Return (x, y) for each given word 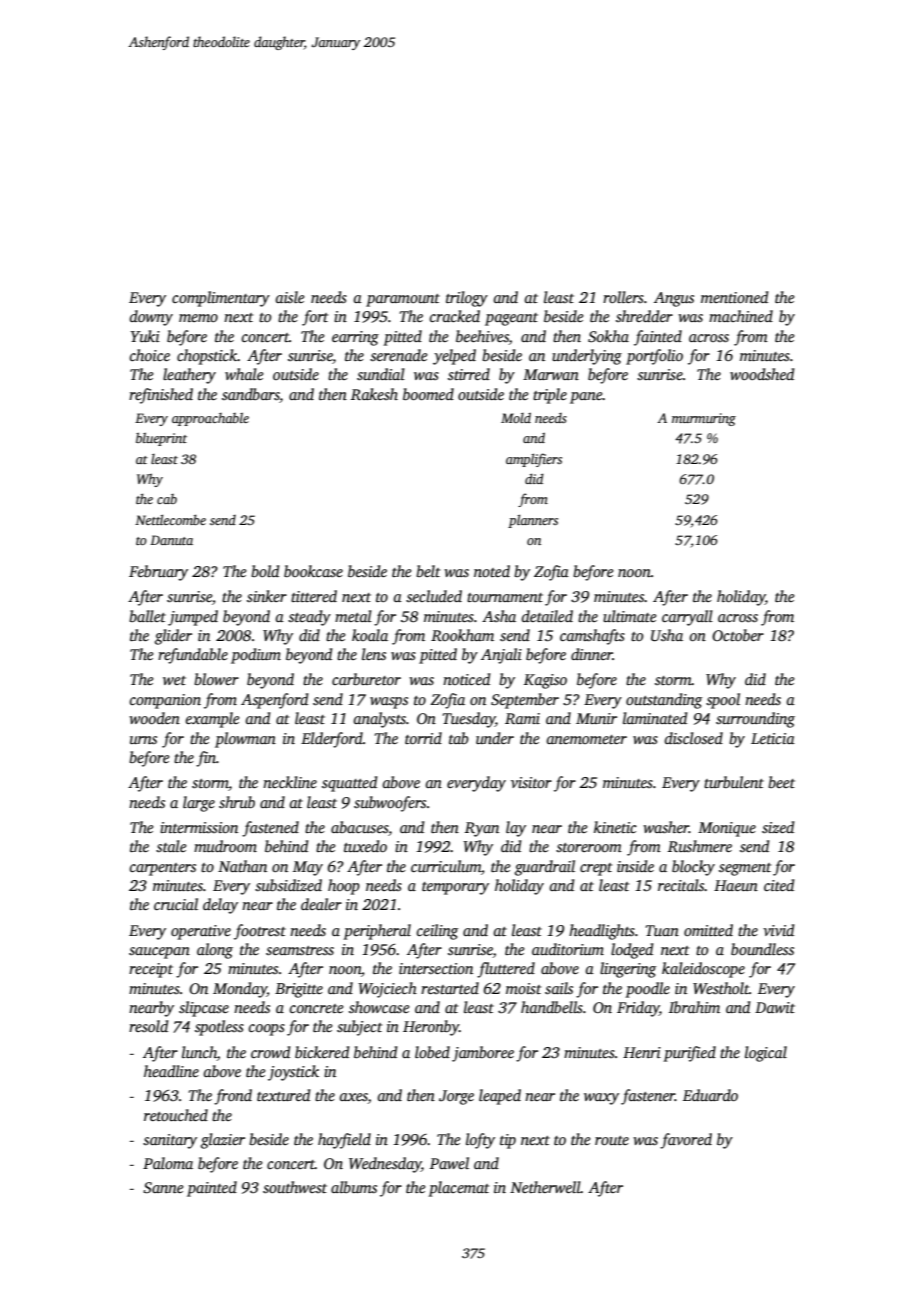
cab (167, 499)
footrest (260, 932)
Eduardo (710, 1095)
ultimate (630, 616)
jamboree (483, 1054)
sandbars (251, 394)
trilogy (467, 299)
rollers (623, 297)
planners (533, 521)
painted (212, 1189)
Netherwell (545, 1187)
